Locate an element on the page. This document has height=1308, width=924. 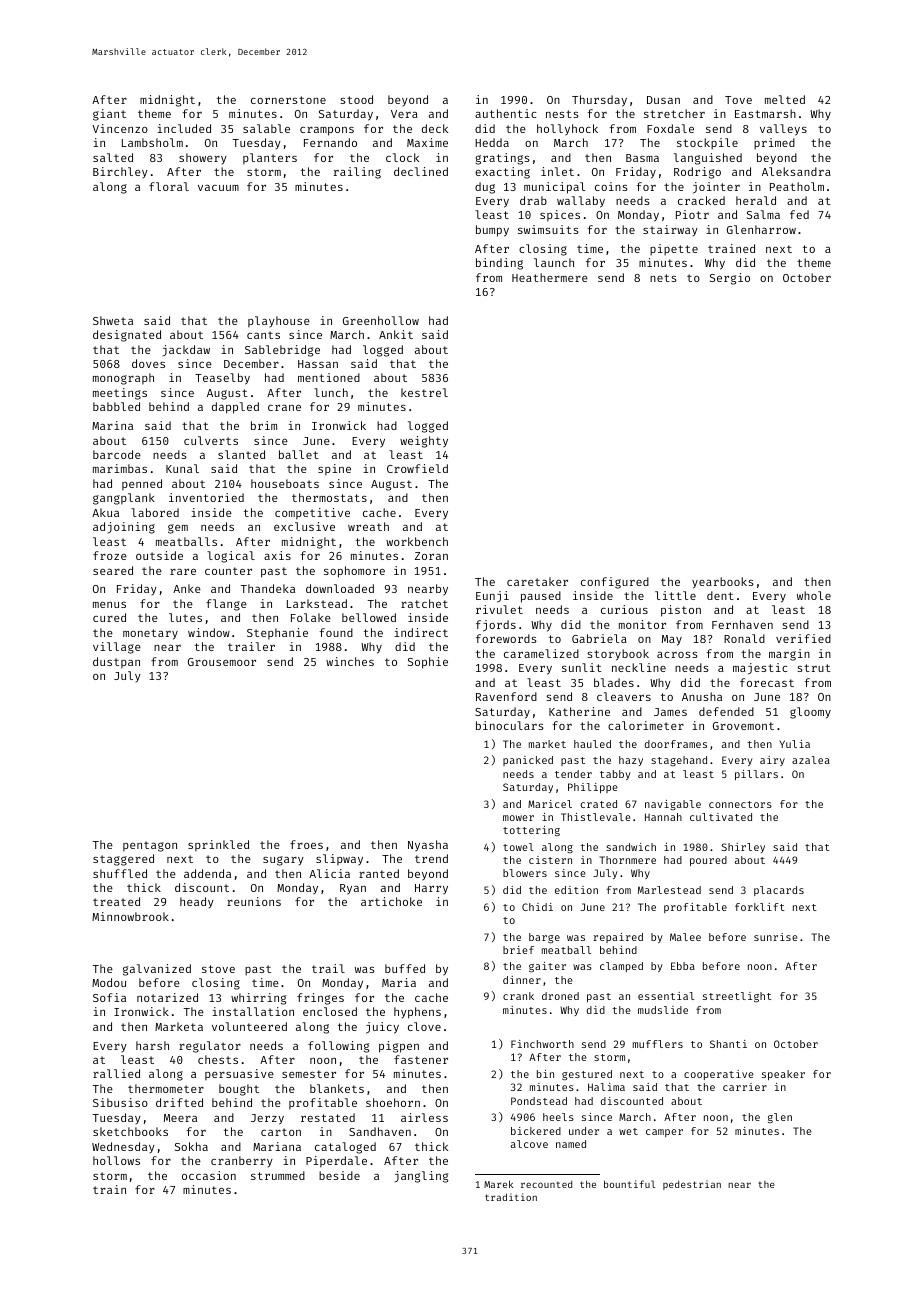
occasion is located at coordinates (209, 1175).
